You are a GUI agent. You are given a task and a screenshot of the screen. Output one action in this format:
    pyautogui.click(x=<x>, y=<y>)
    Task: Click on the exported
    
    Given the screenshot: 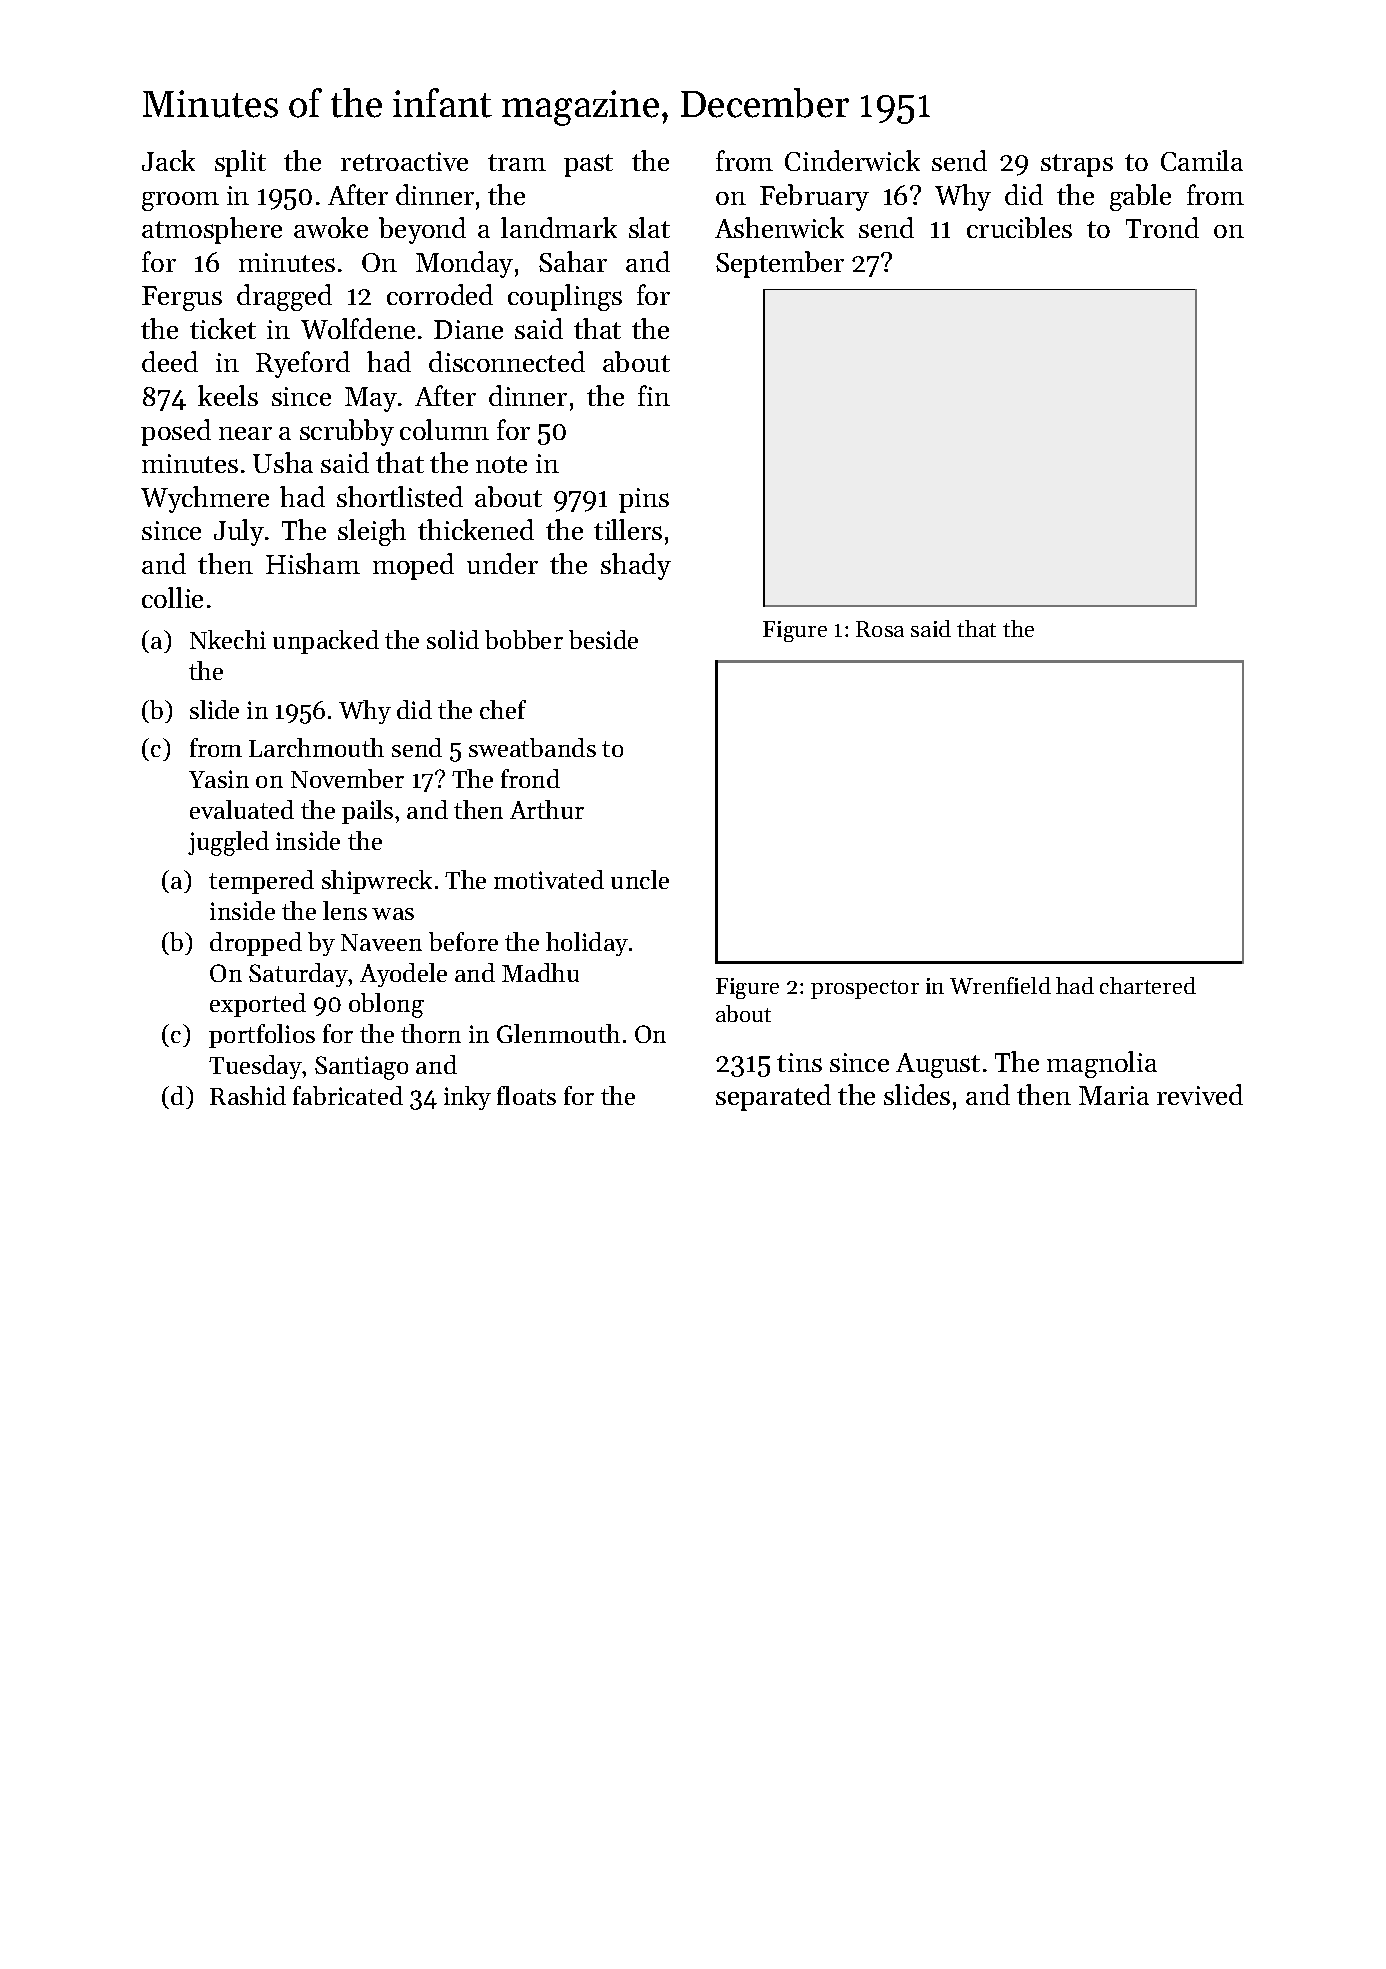 What is the action you would take?
    pyautogui.click(x=258, y=1005)
